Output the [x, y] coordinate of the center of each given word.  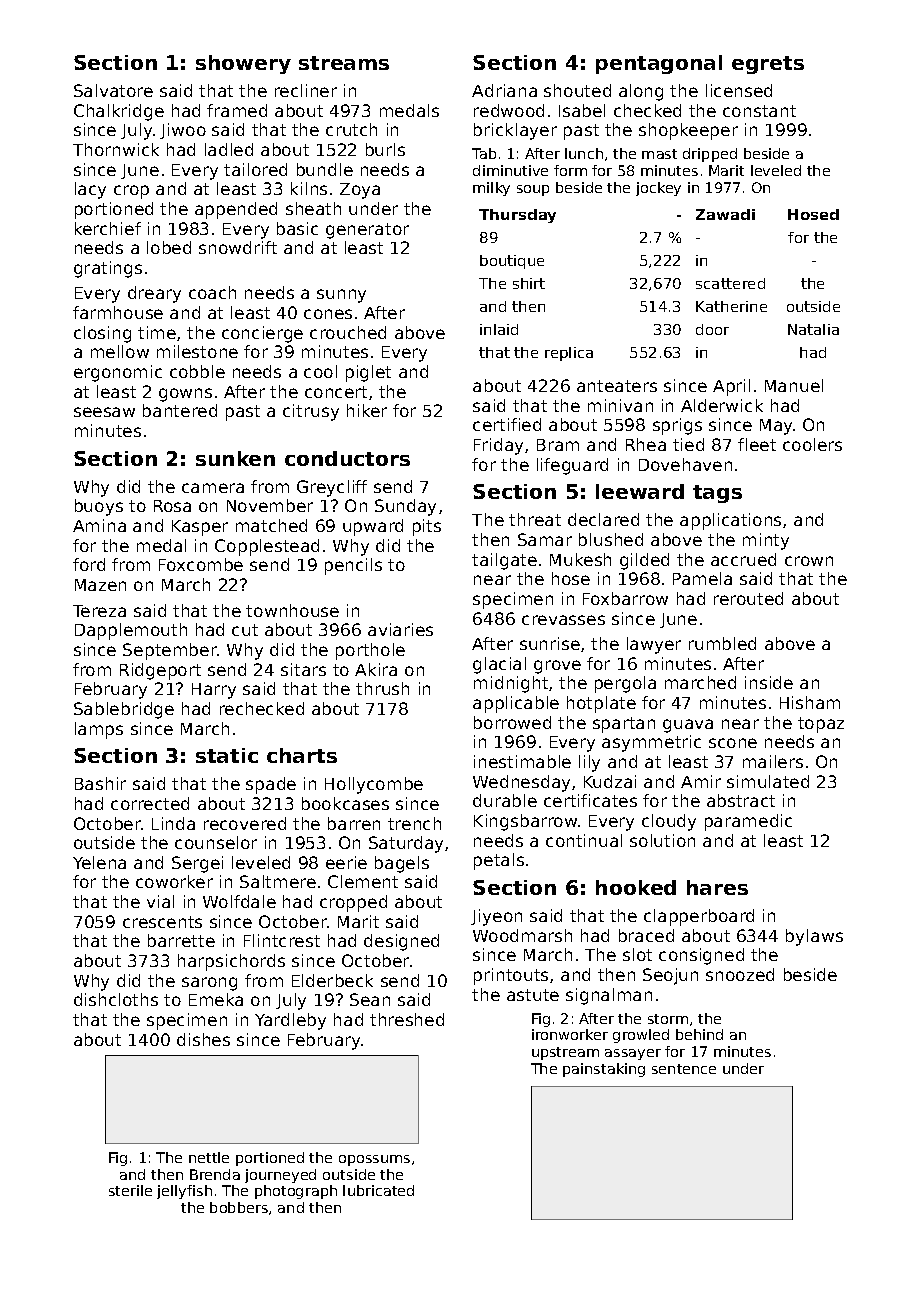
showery [243, 64]
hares [717, 887]
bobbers [239, 1207]
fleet [757, 444]
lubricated [378, 1190]
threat [535, 519]
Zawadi [725, 214]
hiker [367, 410]
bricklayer [515, 131]
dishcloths [116, 999]
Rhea [646, 444]
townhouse [292, 610]
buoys [99, 507]
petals [499, 861]
